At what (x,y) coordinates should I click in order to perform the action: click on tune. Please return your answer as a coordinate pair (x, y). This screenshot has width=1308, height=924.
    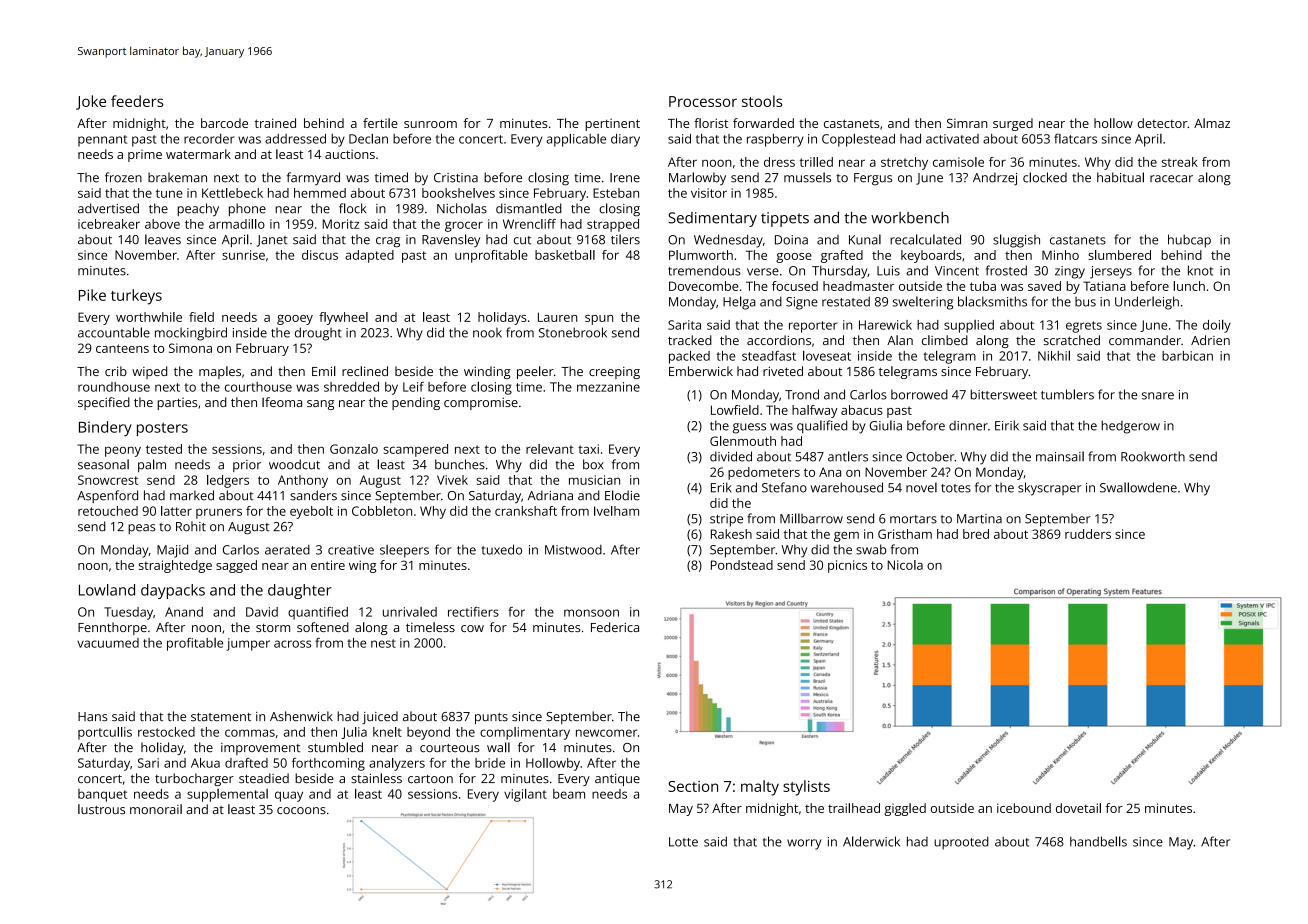
    Looking at the image, I should click on (169, 193).
